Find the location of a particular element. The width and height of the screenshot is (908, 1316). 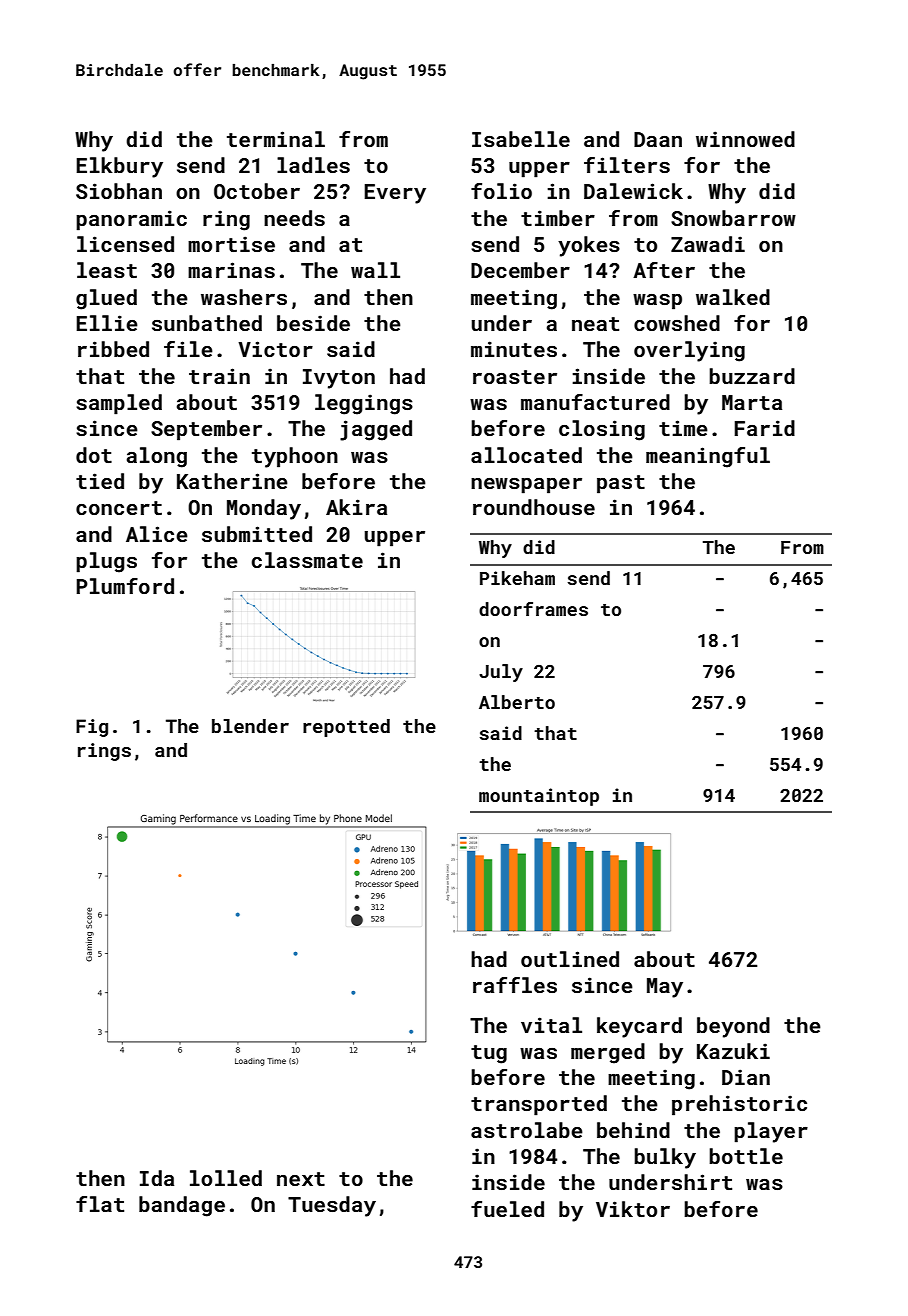

raffles is located at coordinates (515, 985).
